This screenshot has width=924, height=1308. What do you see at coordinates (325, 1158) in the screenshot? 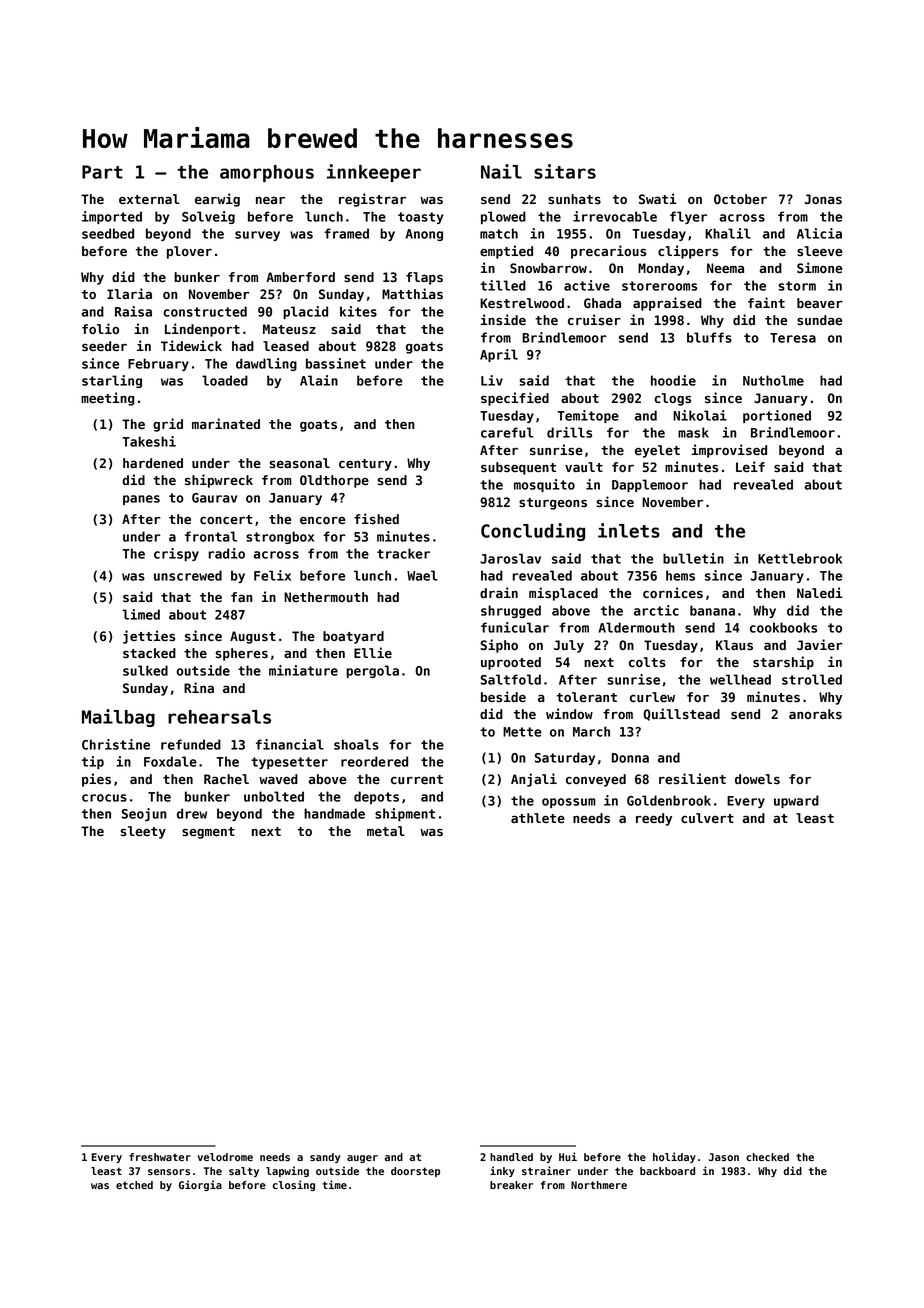
I see `sandy` at bounding box center [325, 1158].
